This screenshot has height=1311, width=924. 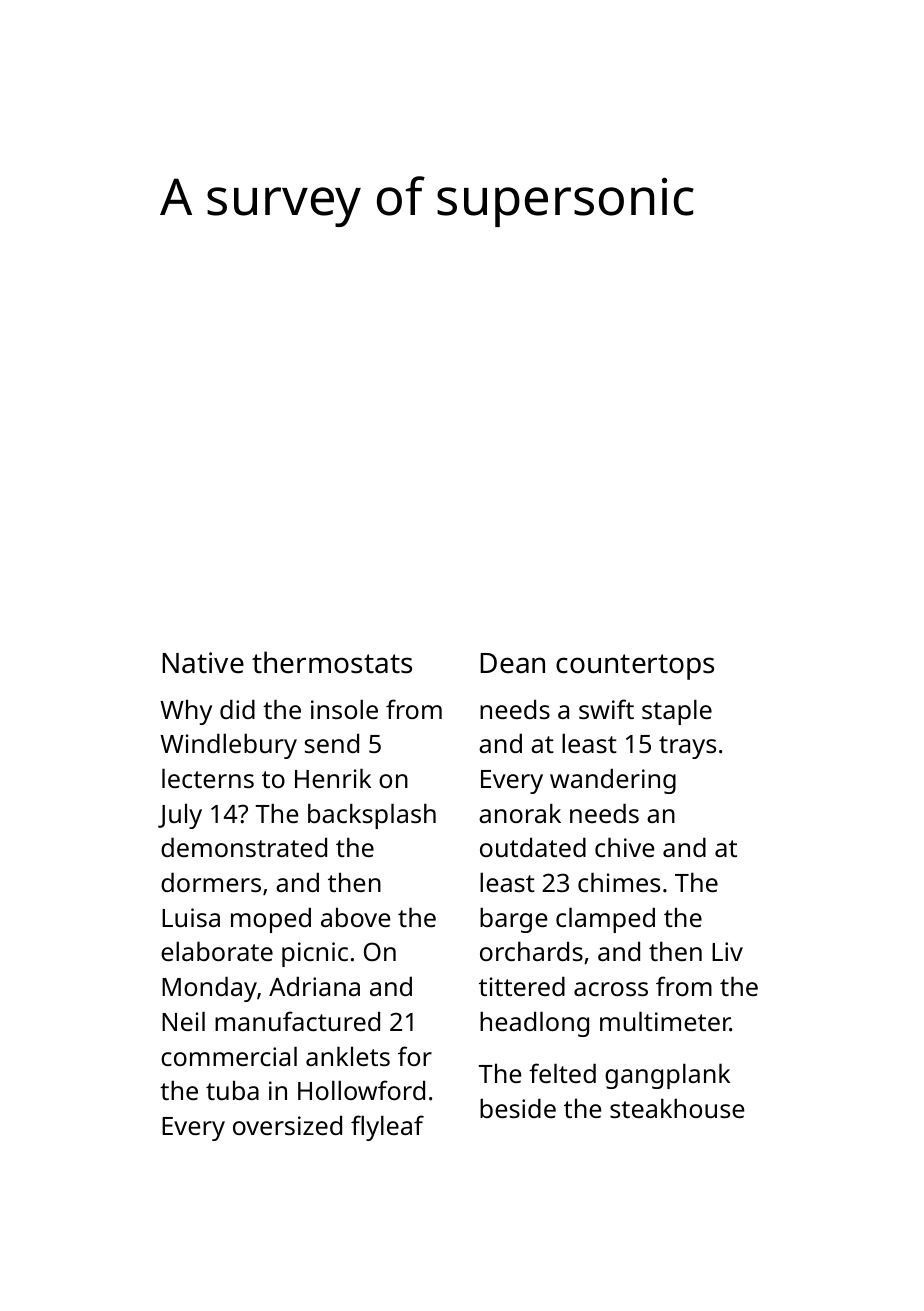 I want to click on Liv, so click(x=727, y=951).
